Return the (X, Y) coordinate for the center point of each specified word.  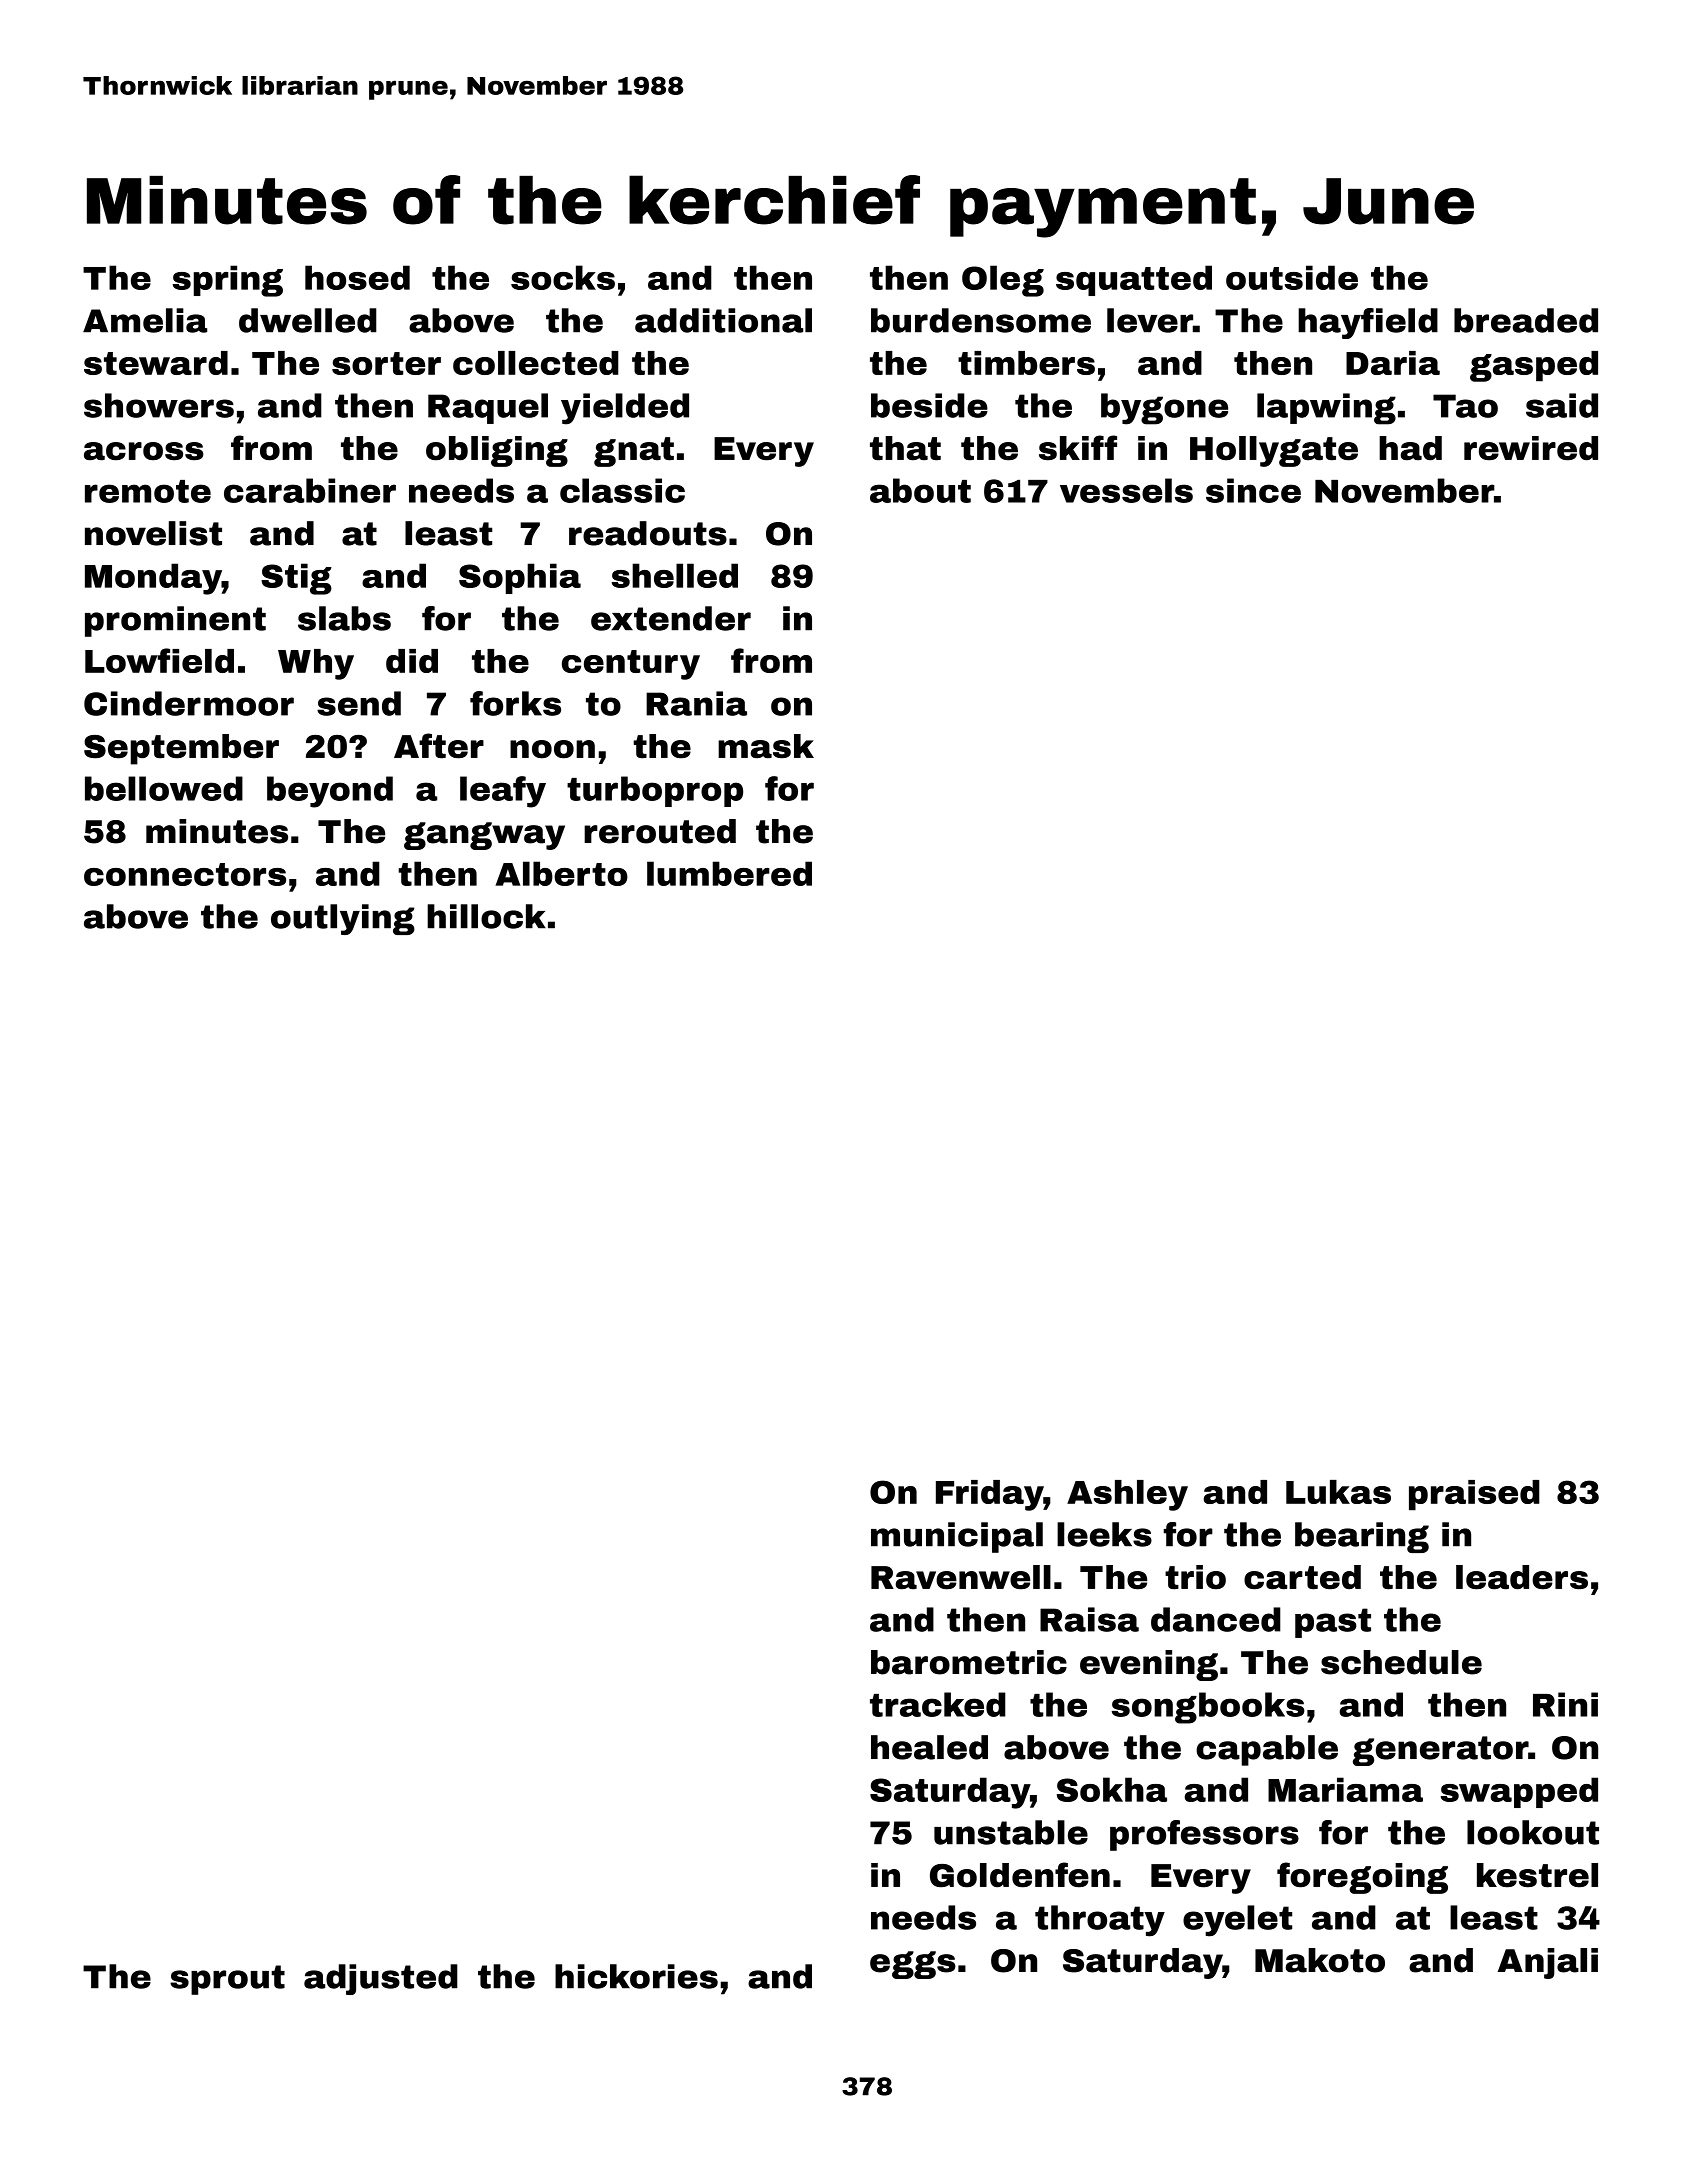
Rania (696, 703)
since (1253, 490)
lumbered (729, 873)
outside (1292, 277)
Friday (990, 1495)
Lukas (1338, 1492)
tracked (938, 1704)
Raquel (488, 408)
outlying (343, 919)
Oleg (1003, 281)
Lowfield (159, 660)
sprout (227, 1980)
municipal (957, 1537)
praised (1474, 1495)
